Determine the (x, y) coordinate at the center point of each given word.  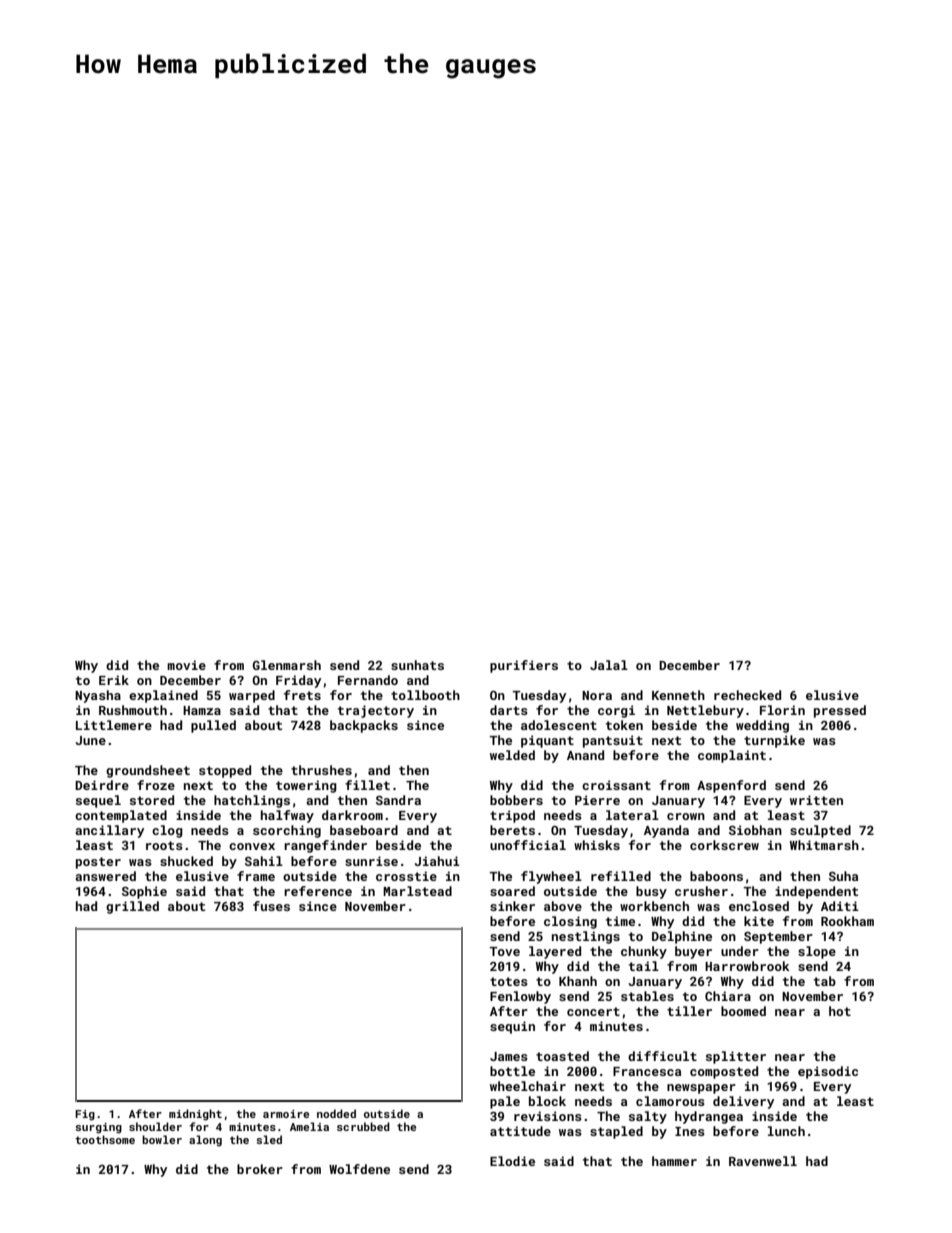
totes (509, 981)
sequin (512, 1027)
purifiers (524, 666)
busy (651, 892)
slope (817, 952)
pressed (840, 711)
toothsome (105, 1139)
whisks (597, 845)
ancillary (109, 831)
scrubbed (363, 1126)
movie (186, 665)
